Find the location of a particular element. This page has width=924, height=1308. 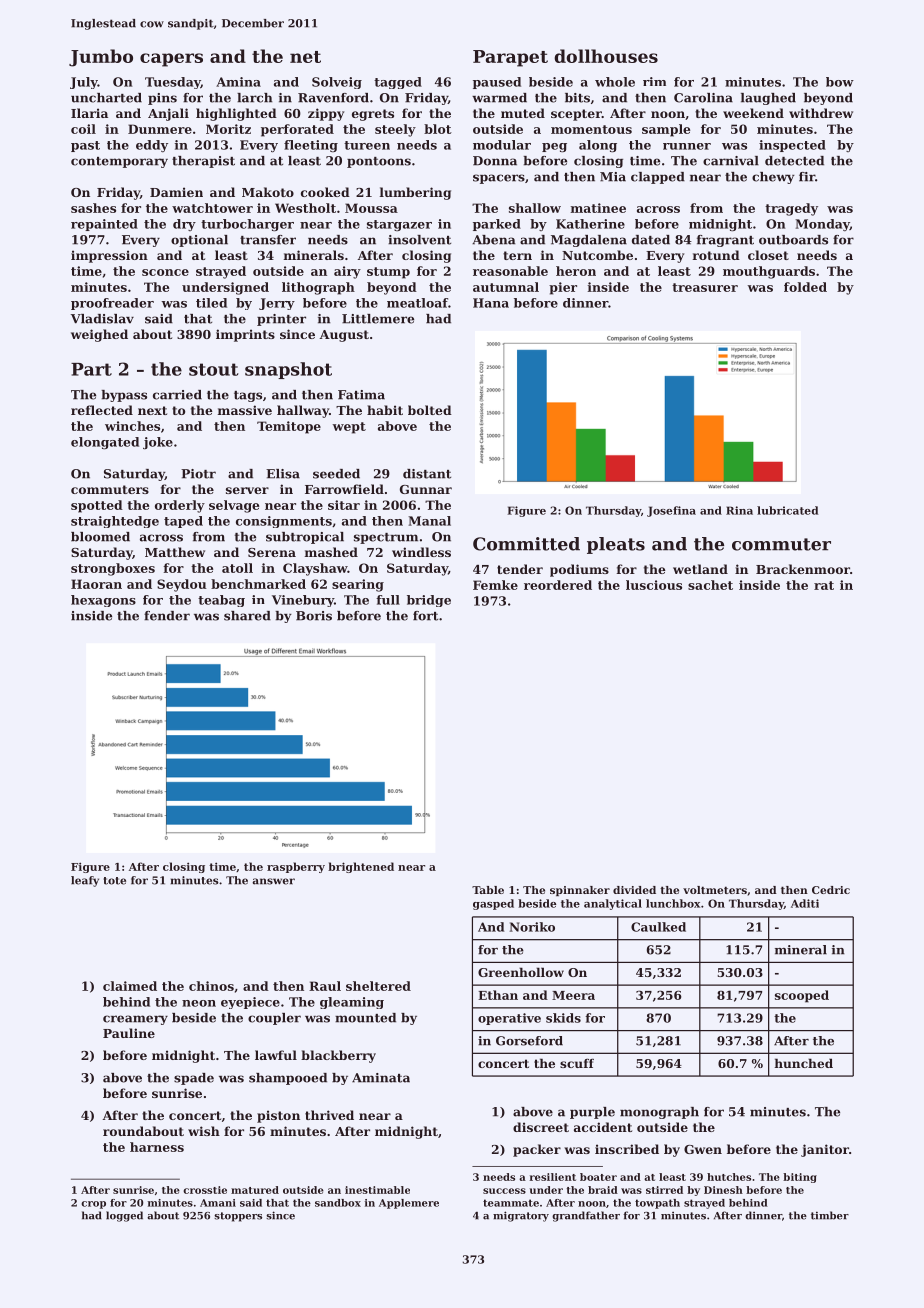

dollhouses is located at coordinates (606, 56).
